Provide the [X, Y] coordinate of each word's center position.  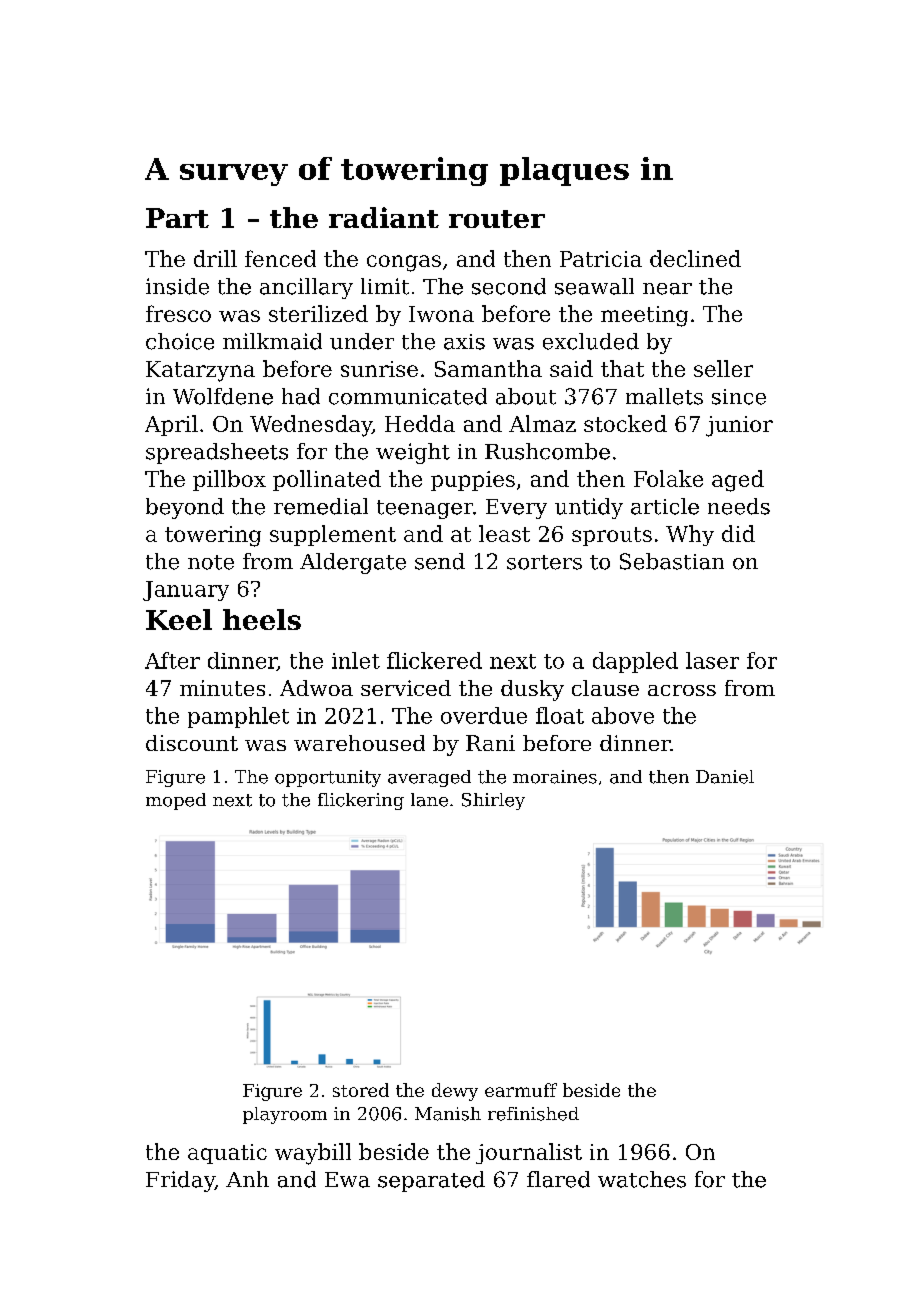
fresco [178, 313]
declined [695, 258]
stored [361, 1090]
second [509, 286]
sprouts [612, 536]
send [440, 561]
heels [262, 619]
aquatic [227, 1154]
